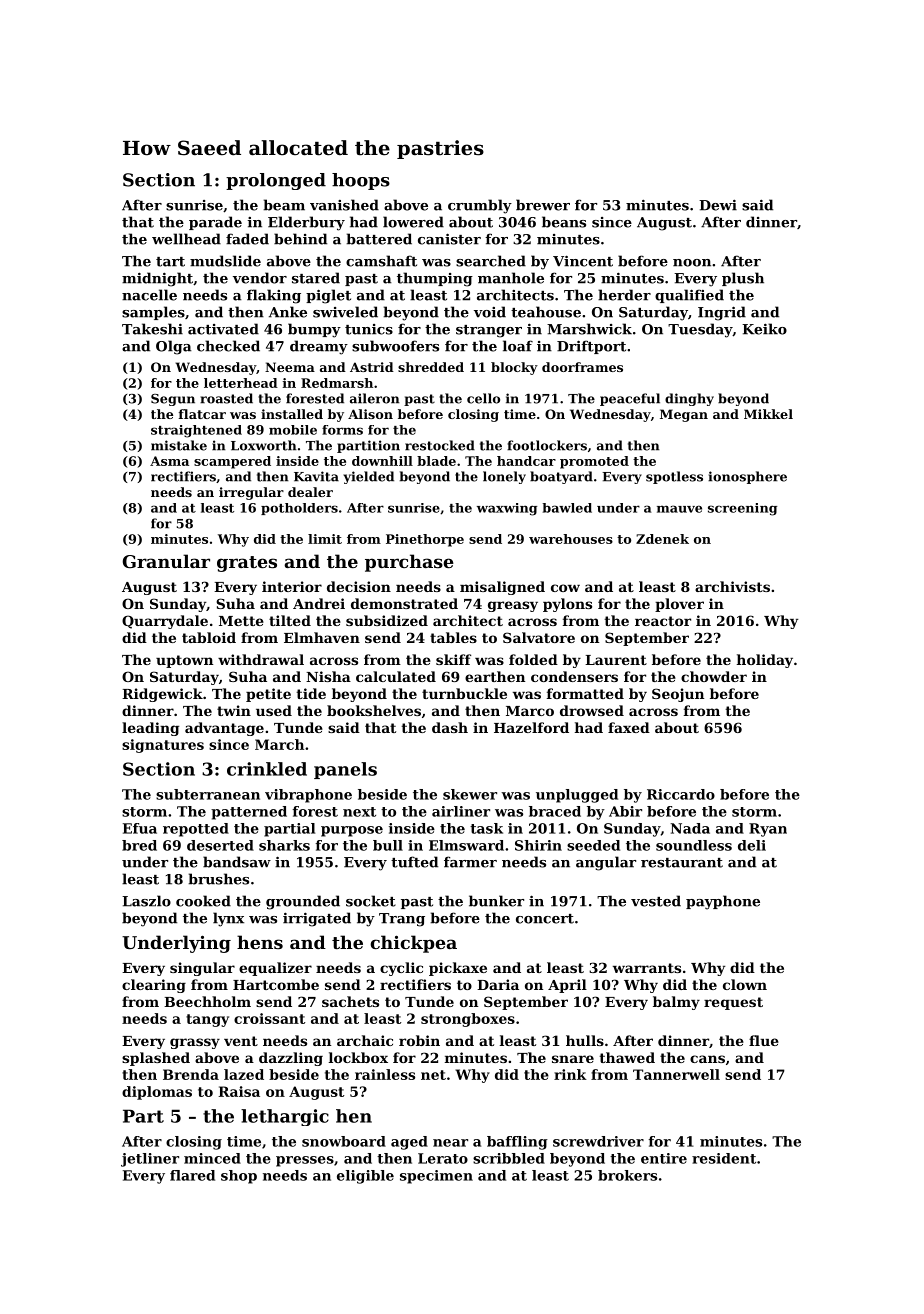 This page has width=924, height=1314. Describe the element at coordinates (212, 1158) in the page. I see `minced` at that location.
